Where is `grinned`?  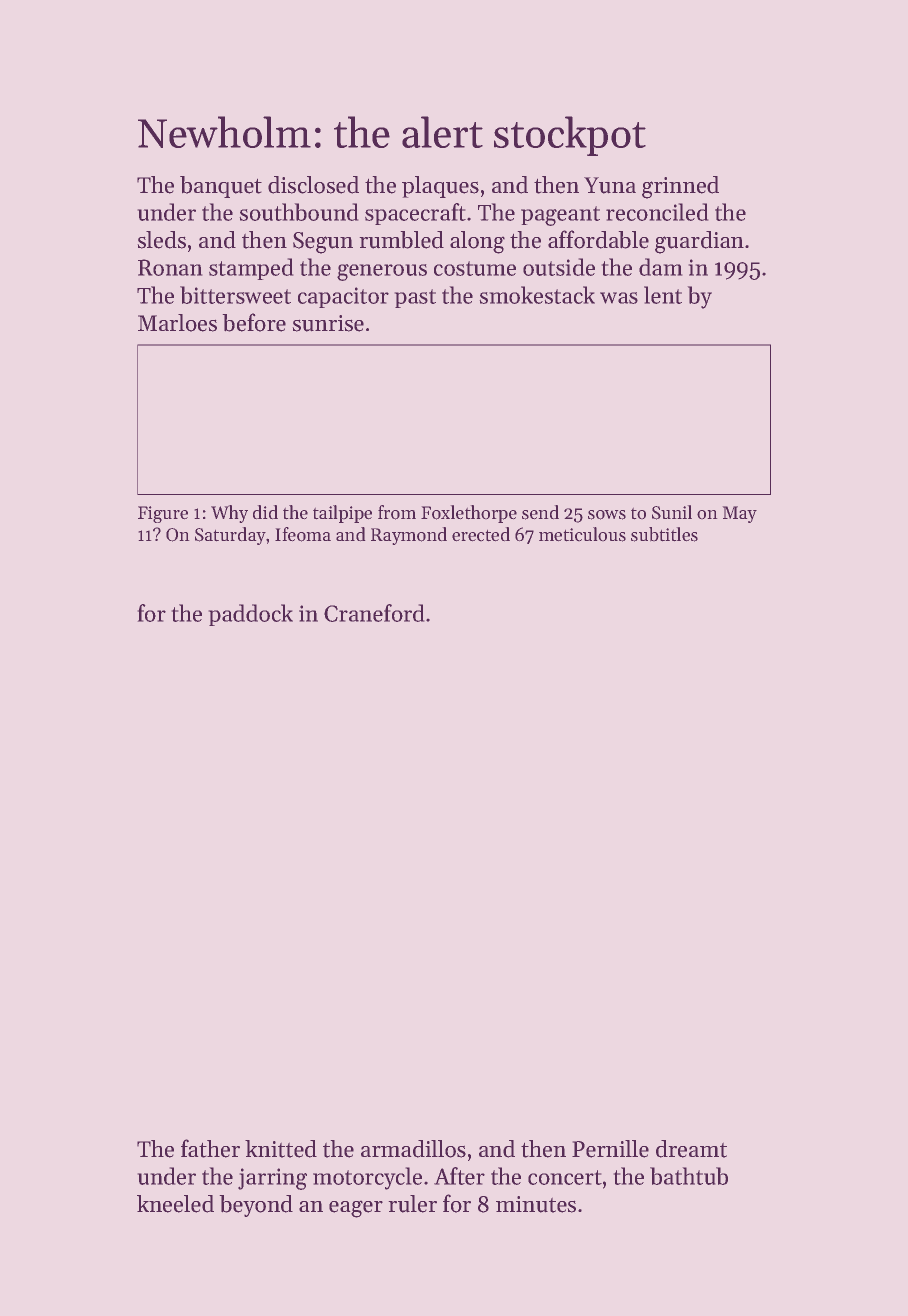 grinned is located at coordinates (680, 187).
